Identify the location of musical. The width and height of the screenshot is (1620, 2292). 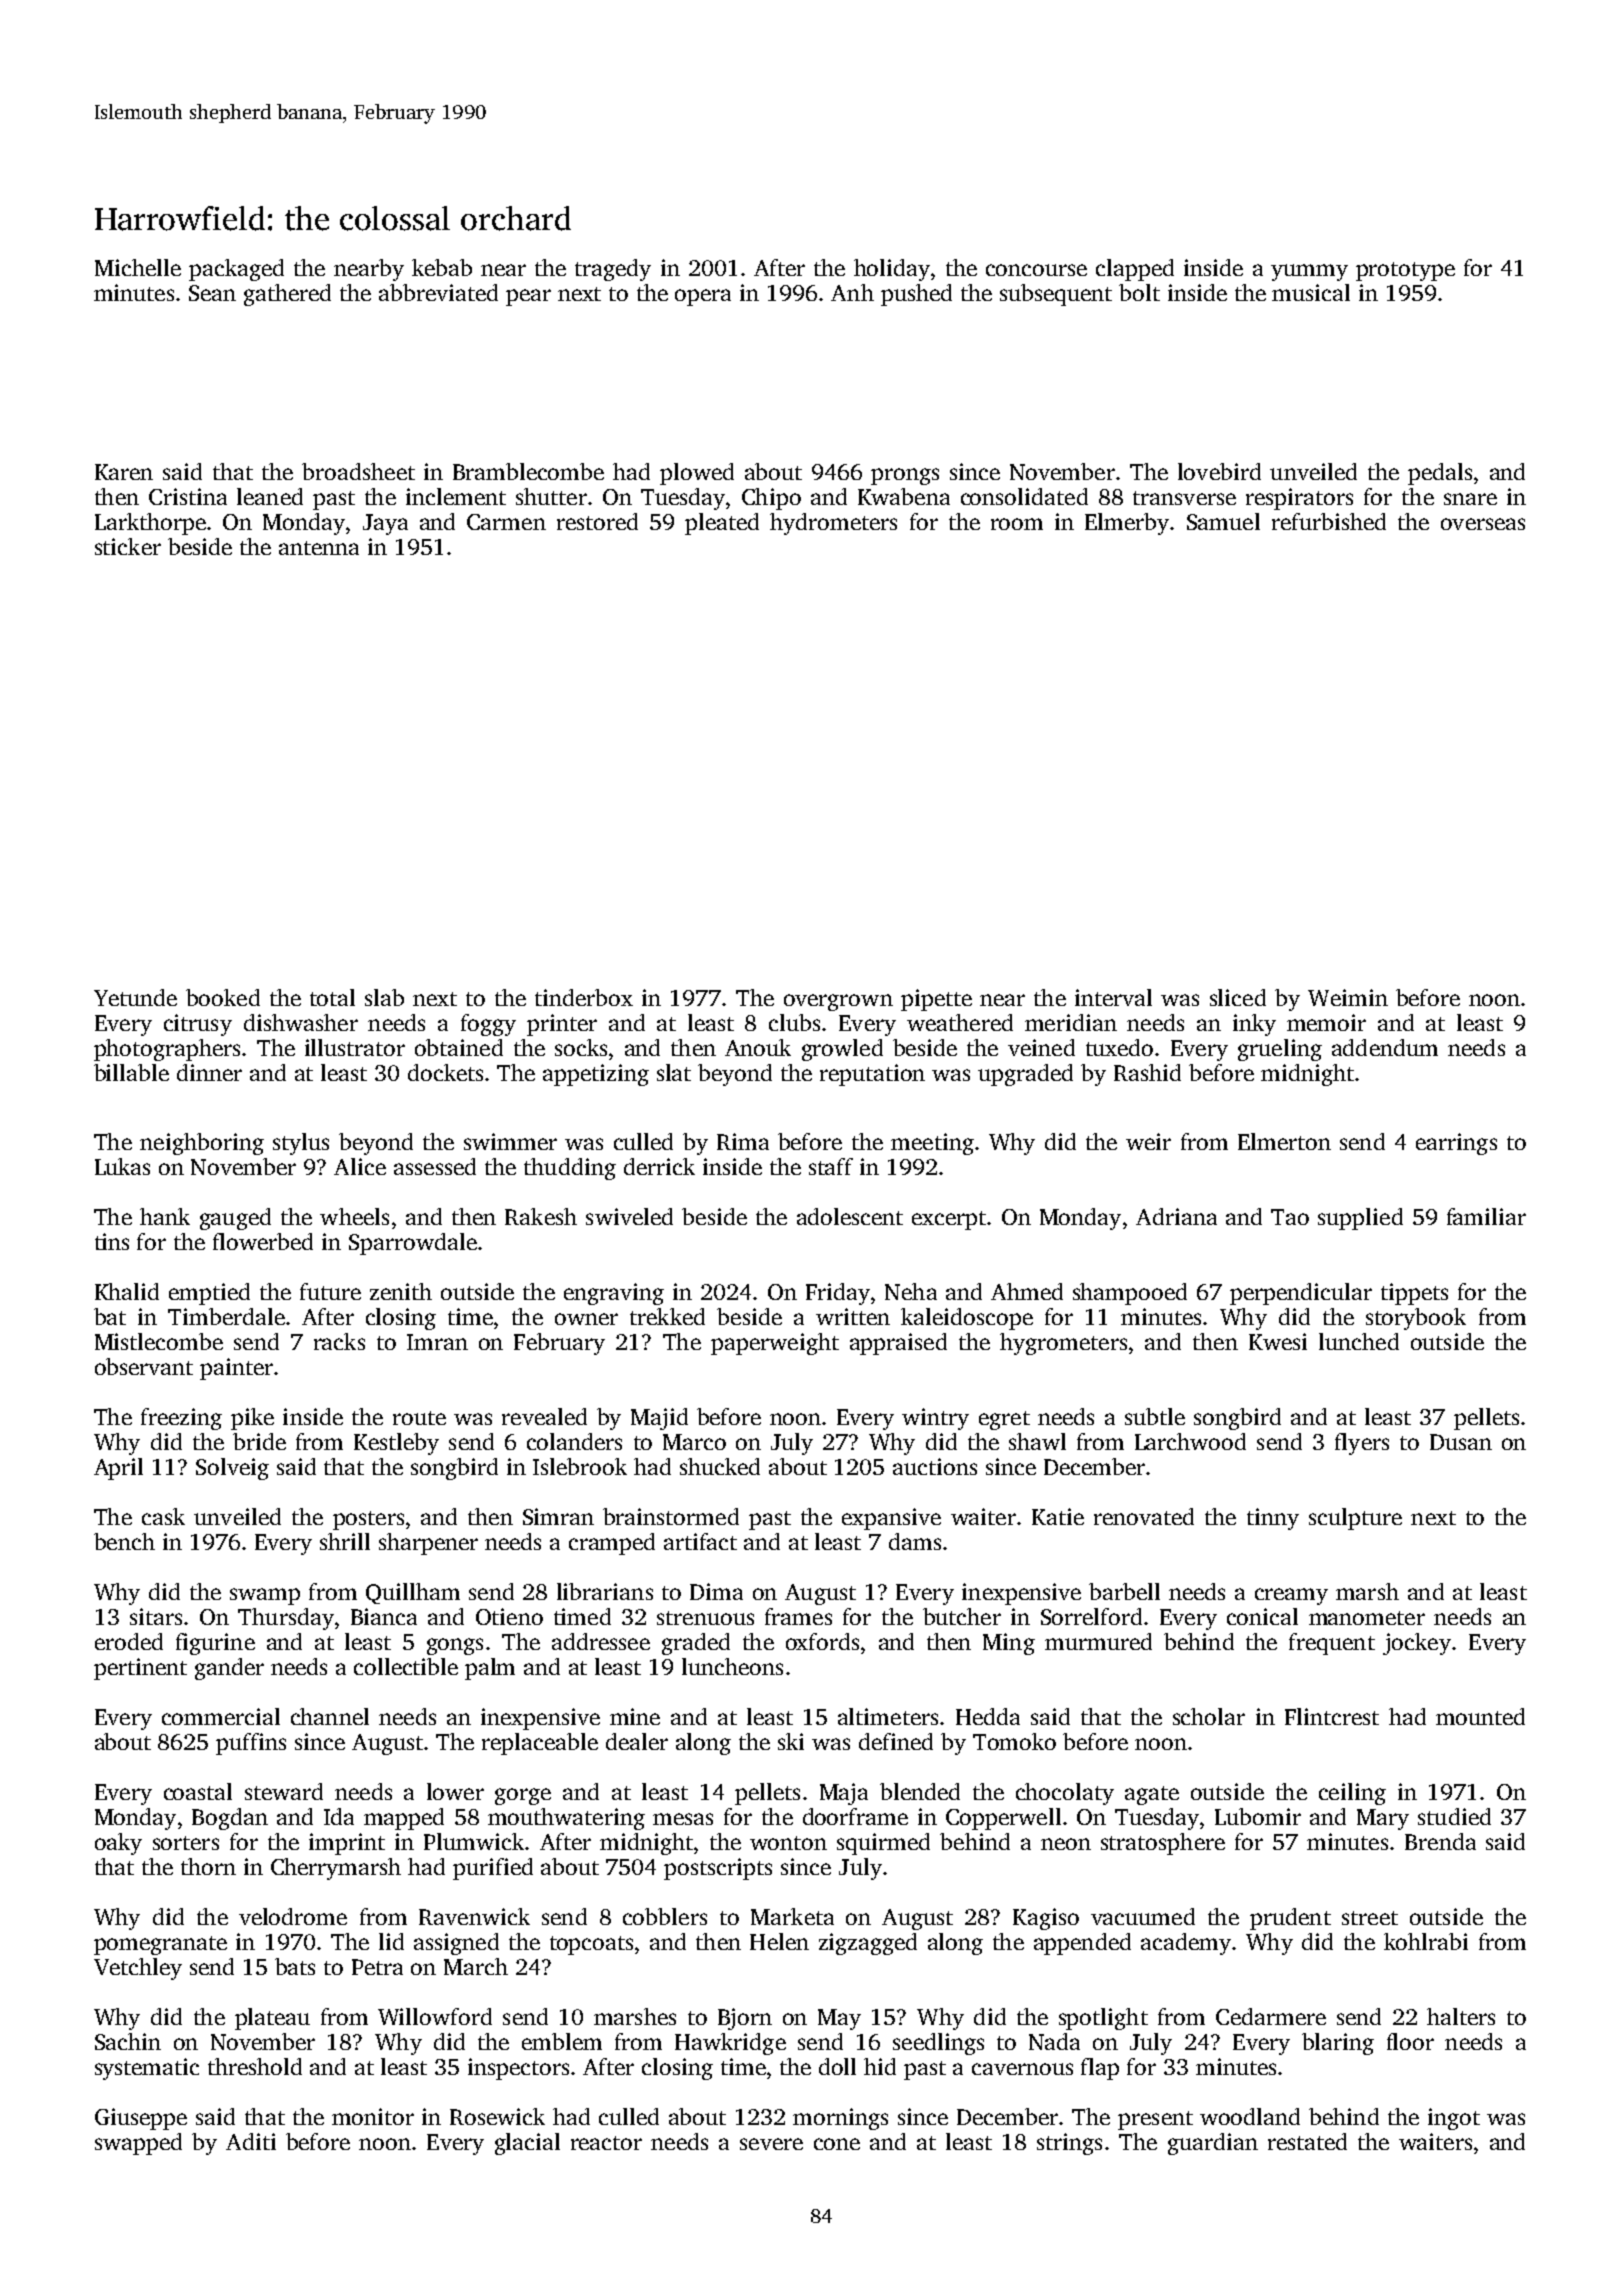
(1311, 292).
